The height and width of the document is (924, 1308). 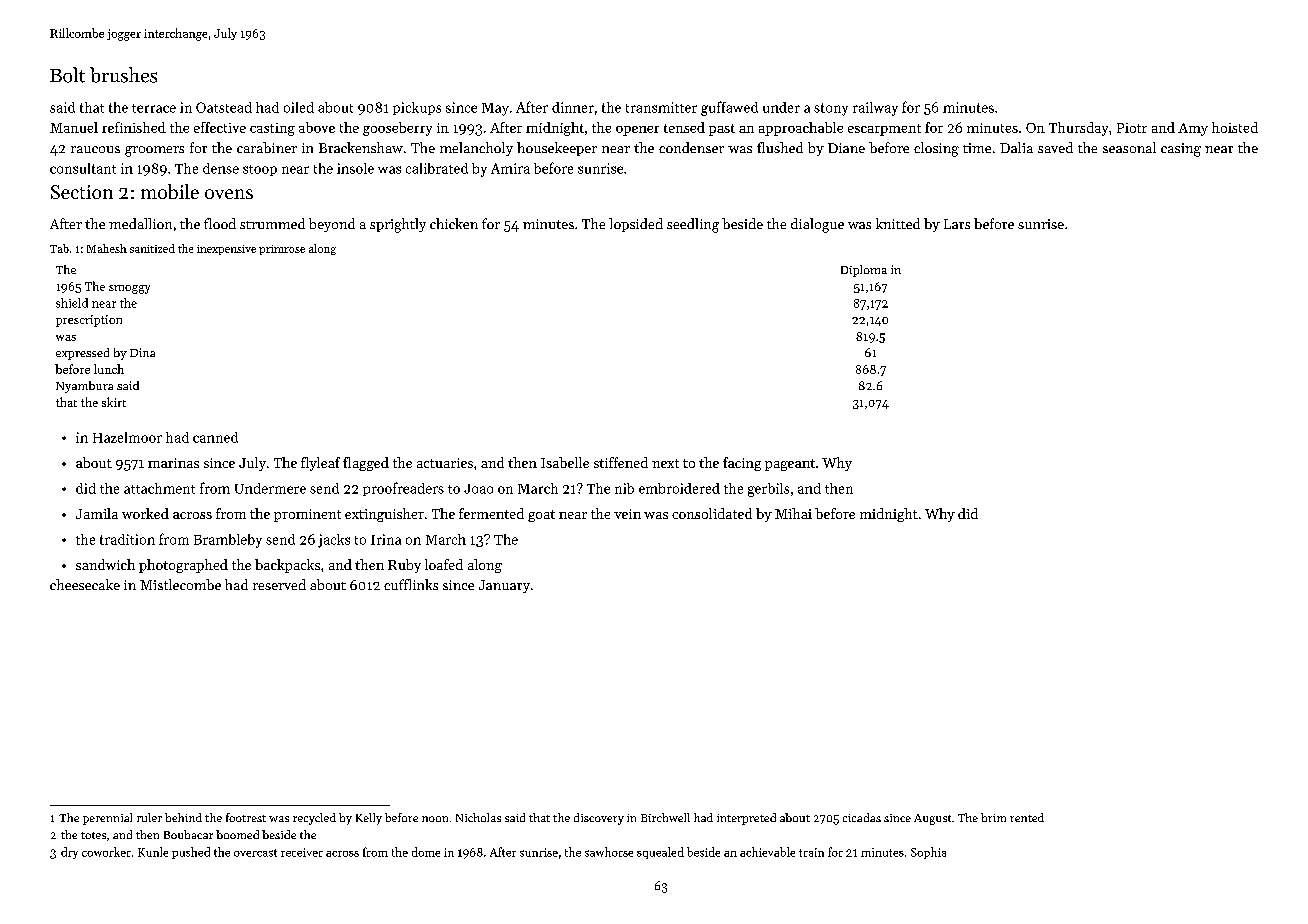 What do you see at coordinates (746, 819) in the document?
I see `interpreted` at bounding box center [746, 819].
